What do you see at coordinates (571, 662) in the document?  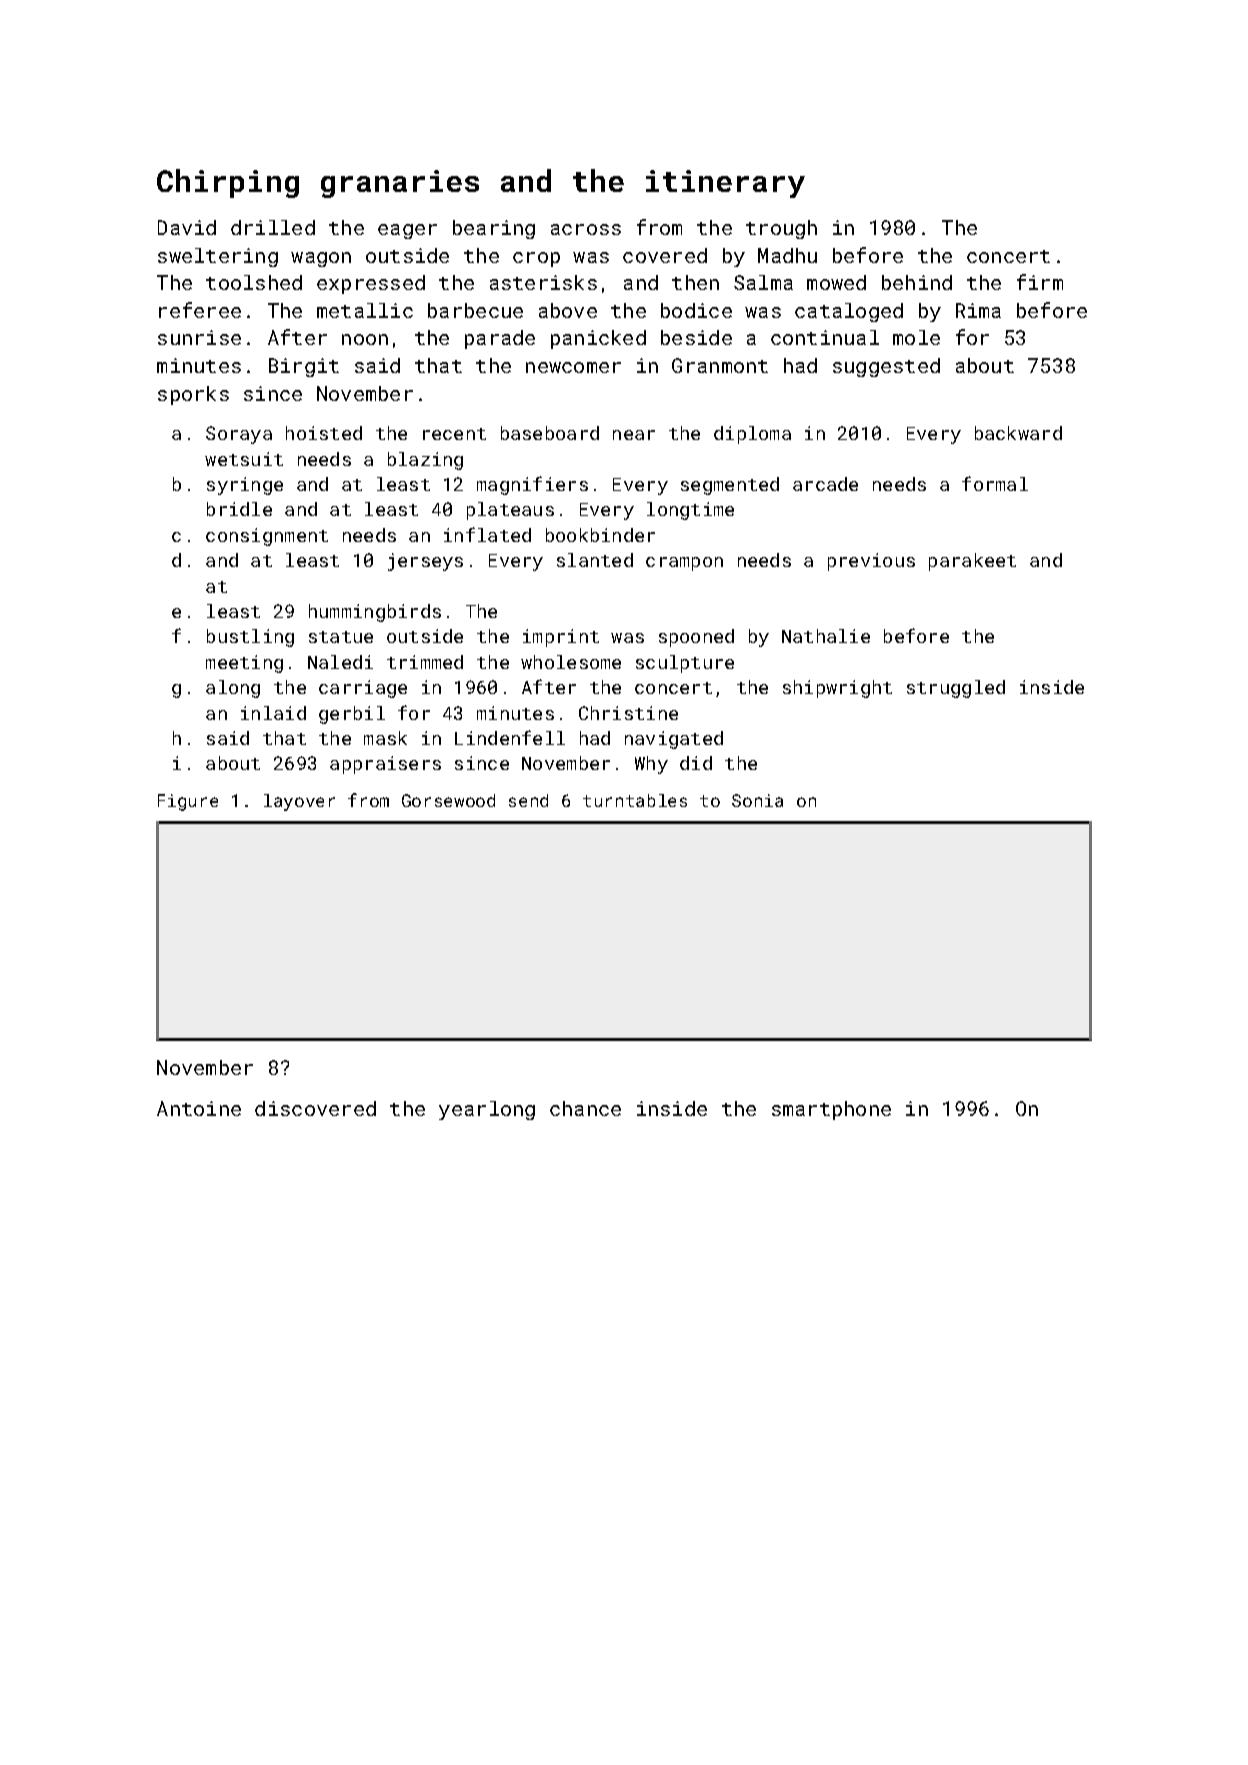 I see `wholesome` at bounding box center [571, 662].
